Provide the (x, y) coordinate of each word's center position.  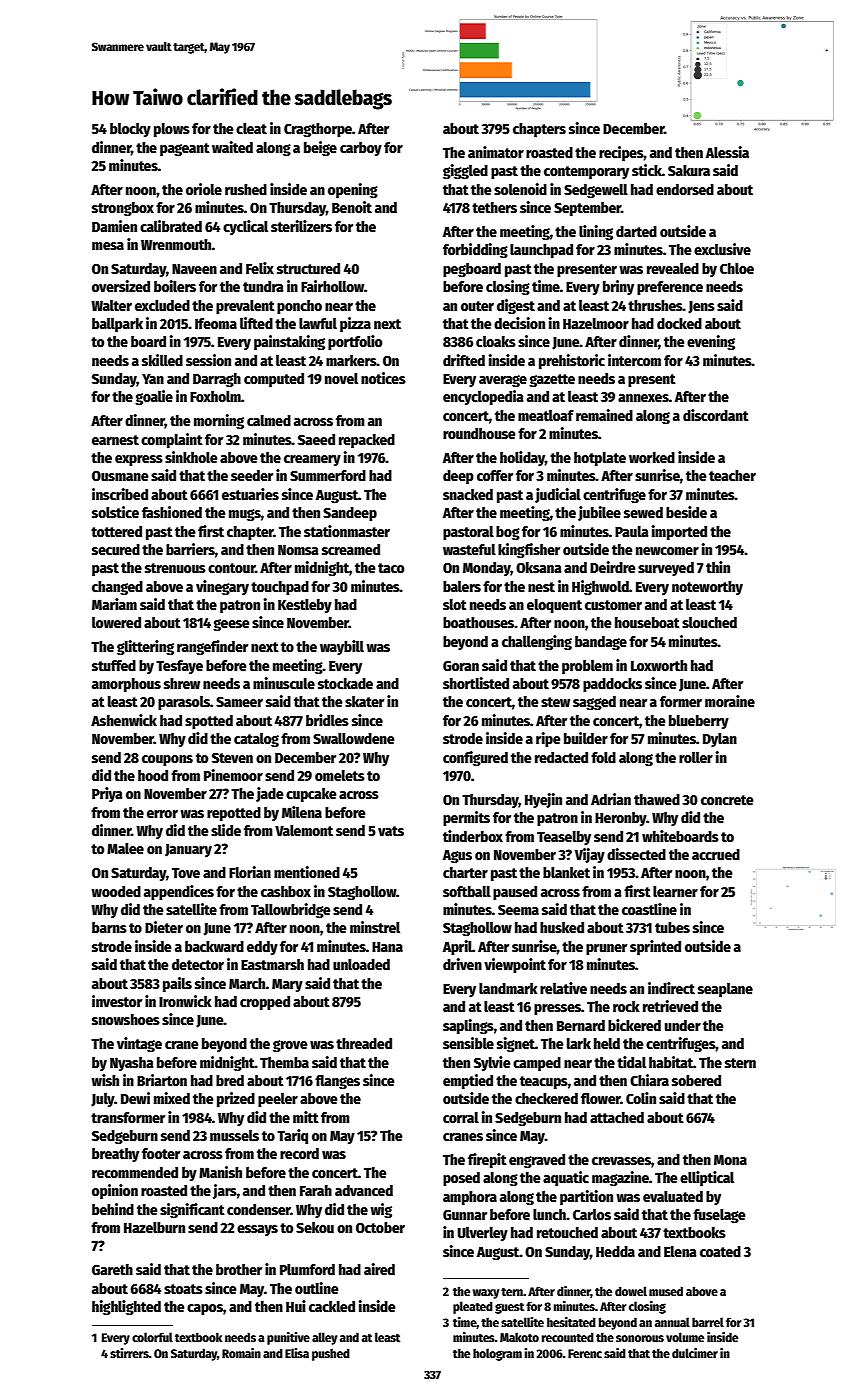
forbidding (475, 250)
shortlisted (476, 683)
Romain (241, 1353)
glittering (145, 647)
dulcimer (695, 1353)
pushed (331, 1354)
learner (675, 891)
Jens (701, 307)
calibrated (171, 226)
